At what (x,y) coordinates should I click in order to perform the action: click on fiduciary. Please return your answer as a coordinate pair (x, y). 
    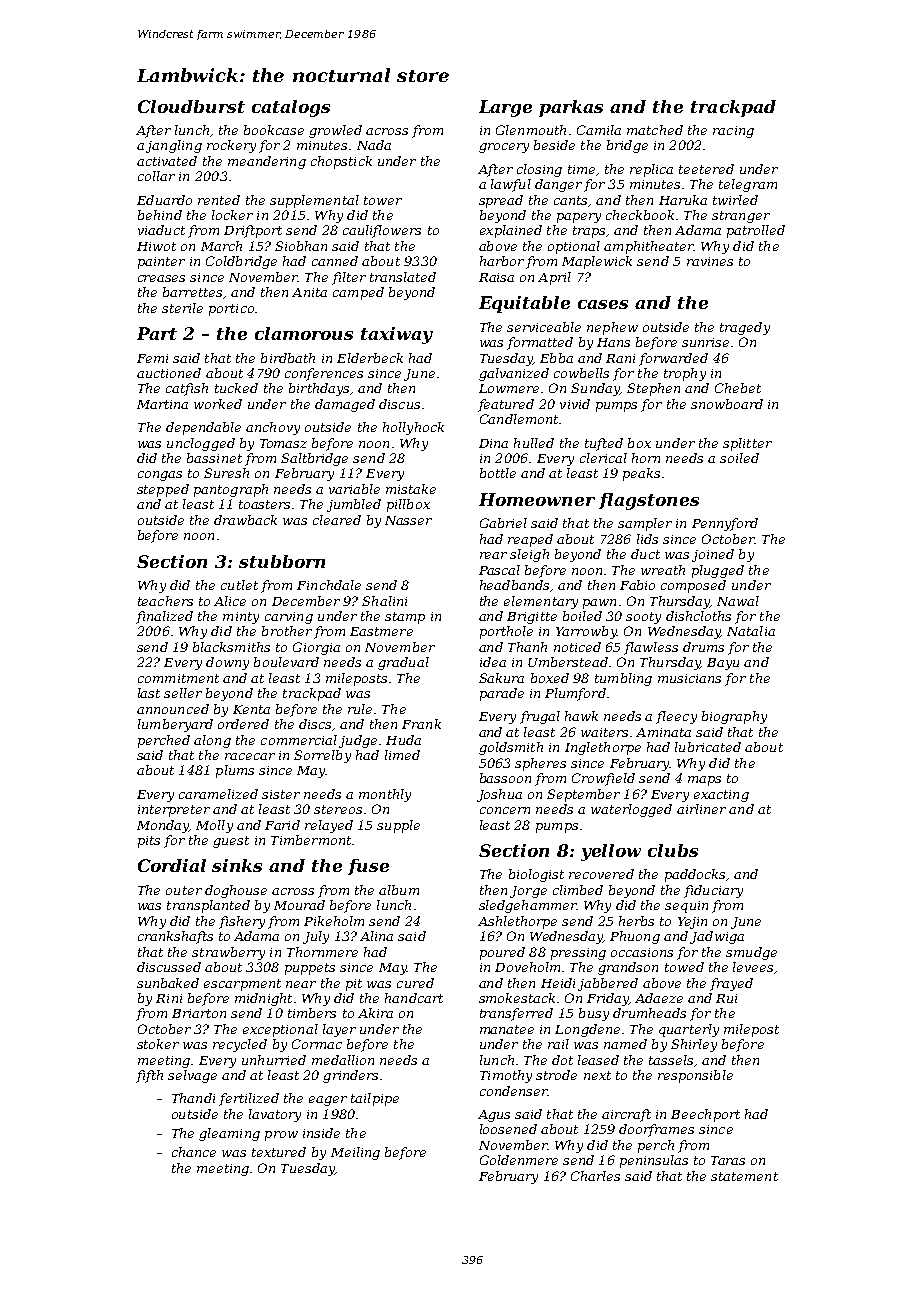
    Looking at the image, I should click on (713, 891).
